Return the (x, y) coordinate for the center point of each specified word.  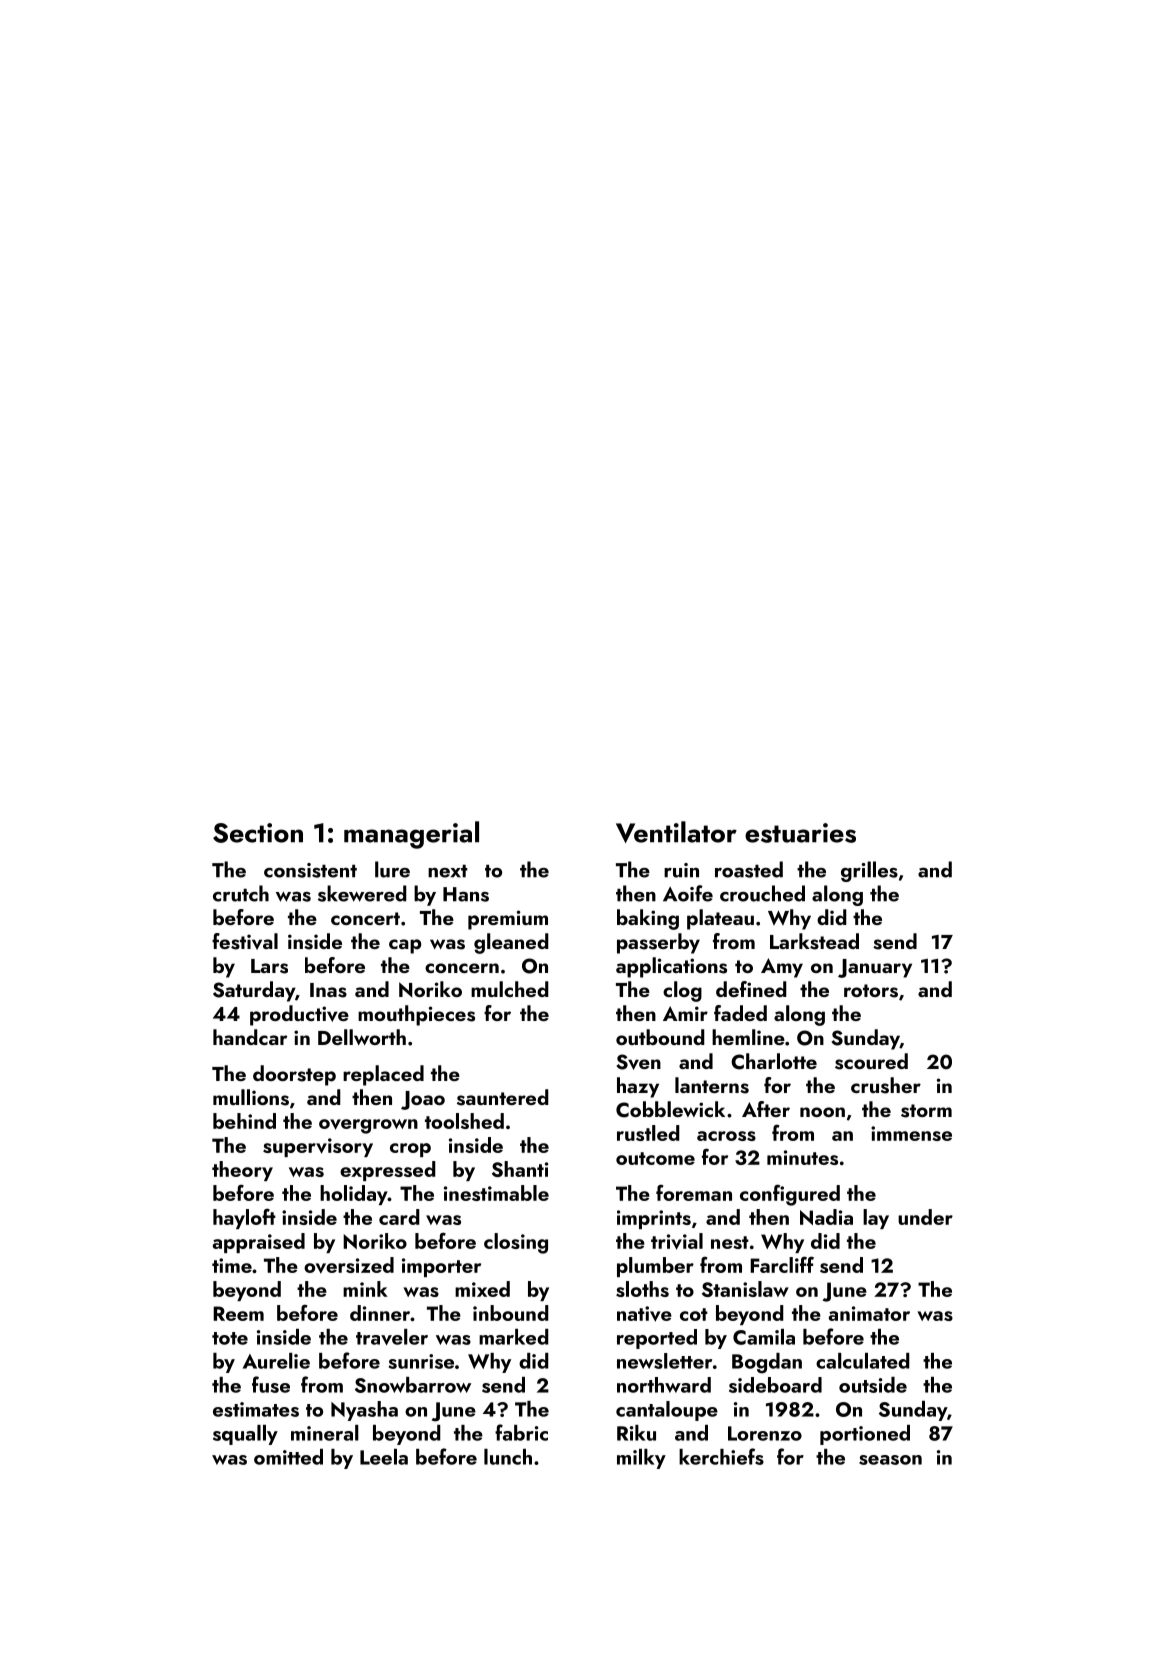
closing (516, 1243)
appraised (259, 1243)
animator (869, 1313)
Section (258, 833)
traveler (392, 1337)
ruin (681, 870)
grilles (869, 871)
